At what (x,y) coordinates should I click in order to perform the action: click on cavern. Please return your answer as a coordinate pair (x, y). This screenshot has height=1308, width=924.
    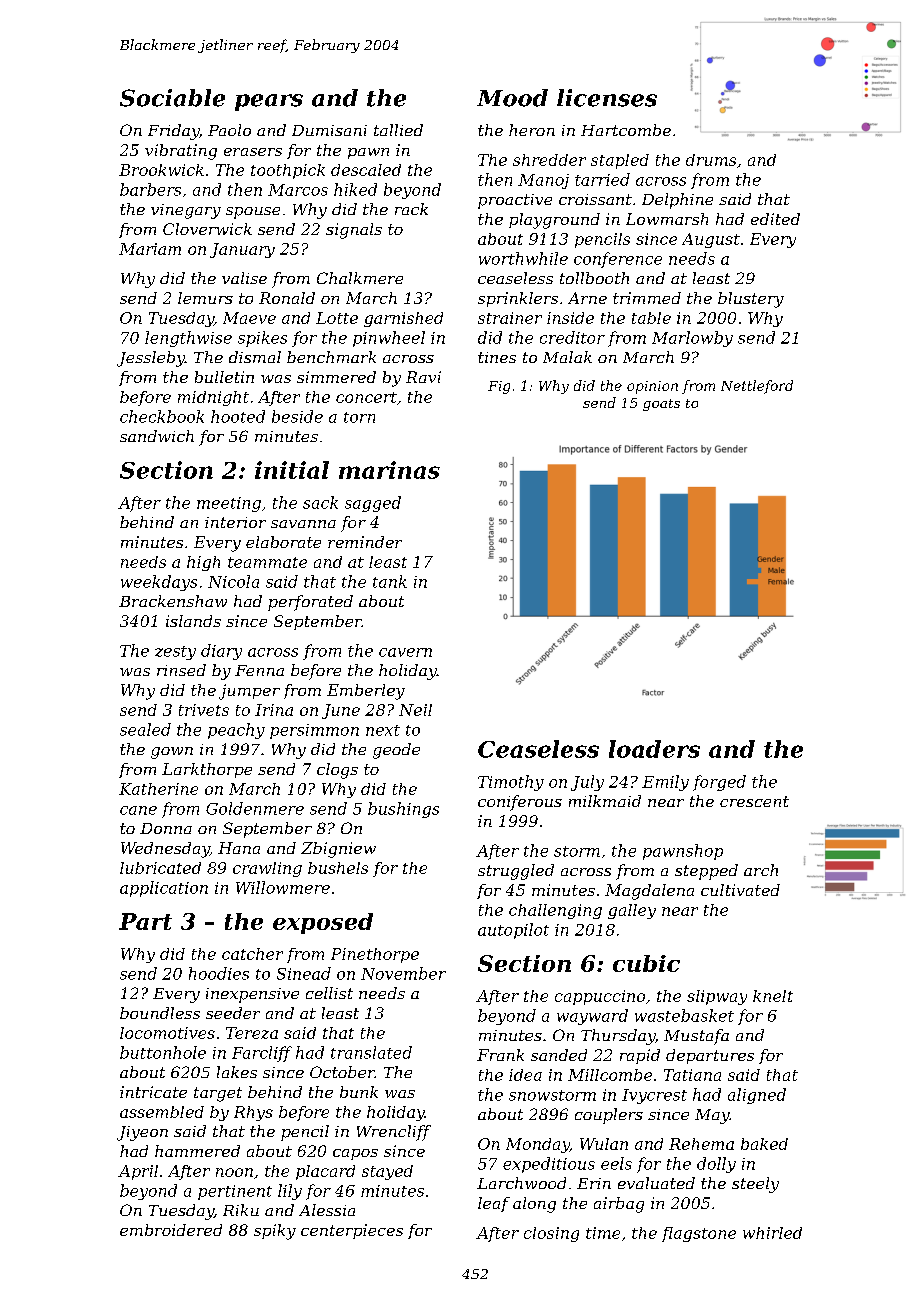
    Looking at the image, I should click on (405, 652).
